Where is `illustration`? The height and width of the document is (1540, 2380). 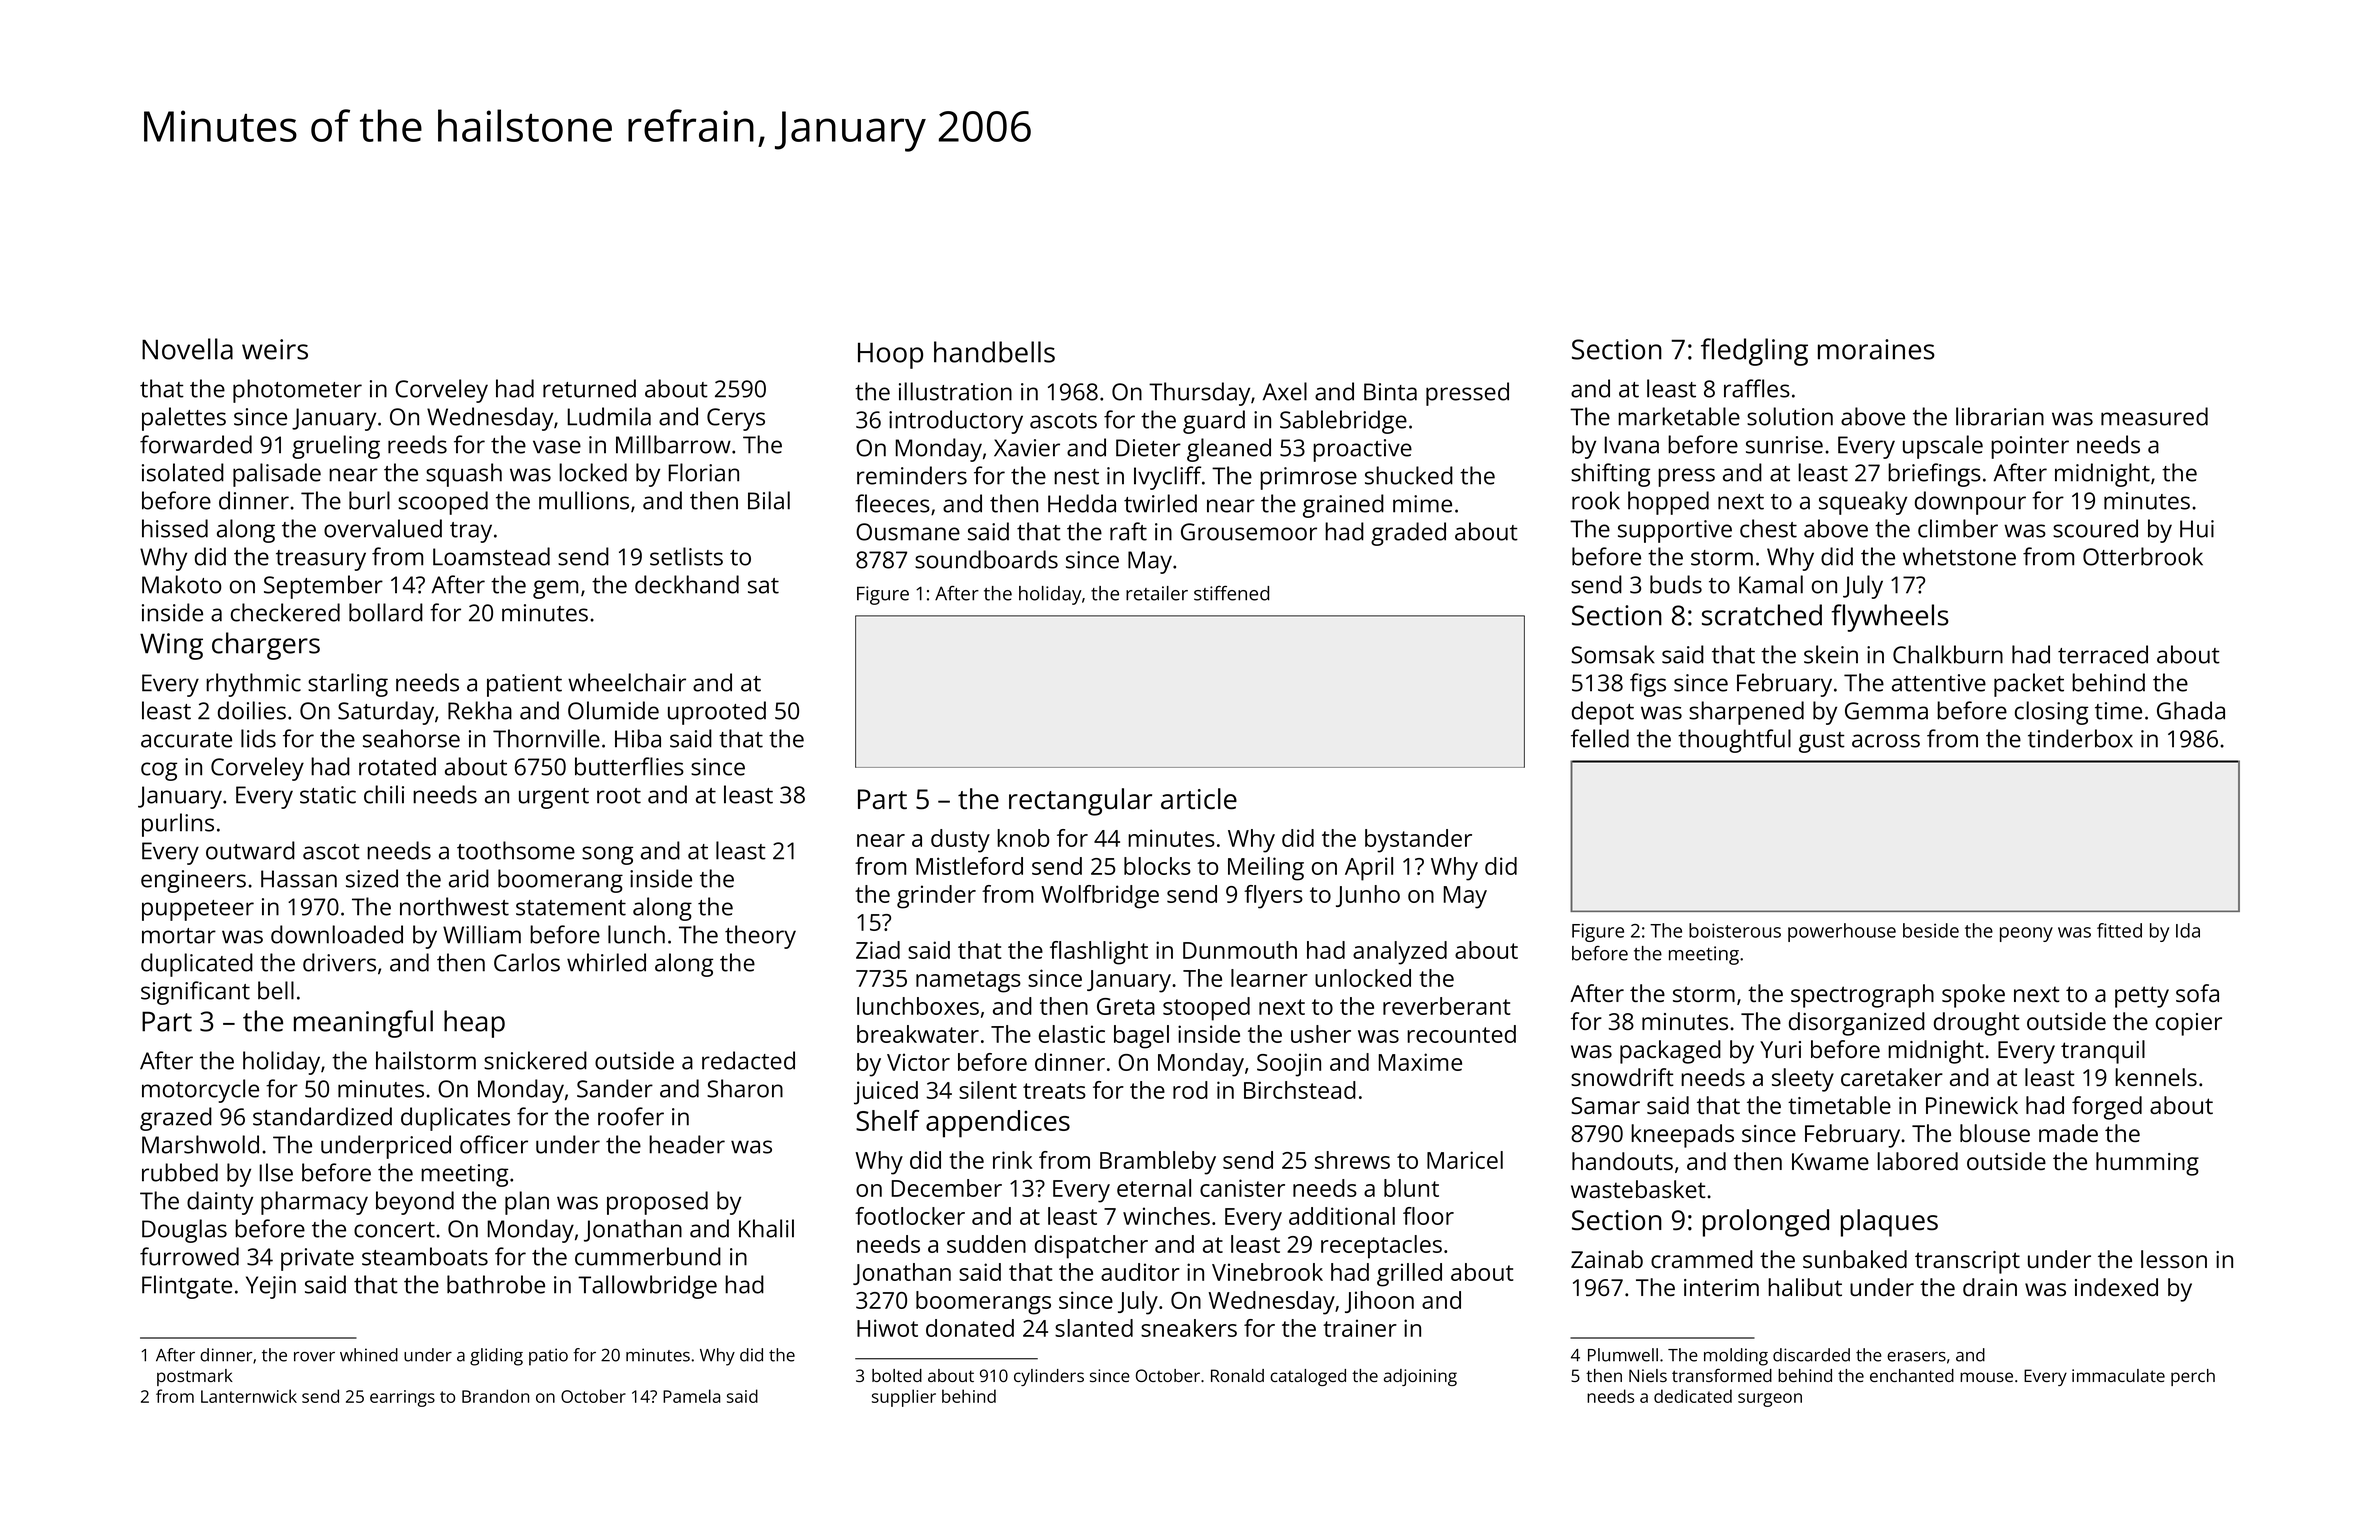 illustration is located at coordinates (955, 391).
